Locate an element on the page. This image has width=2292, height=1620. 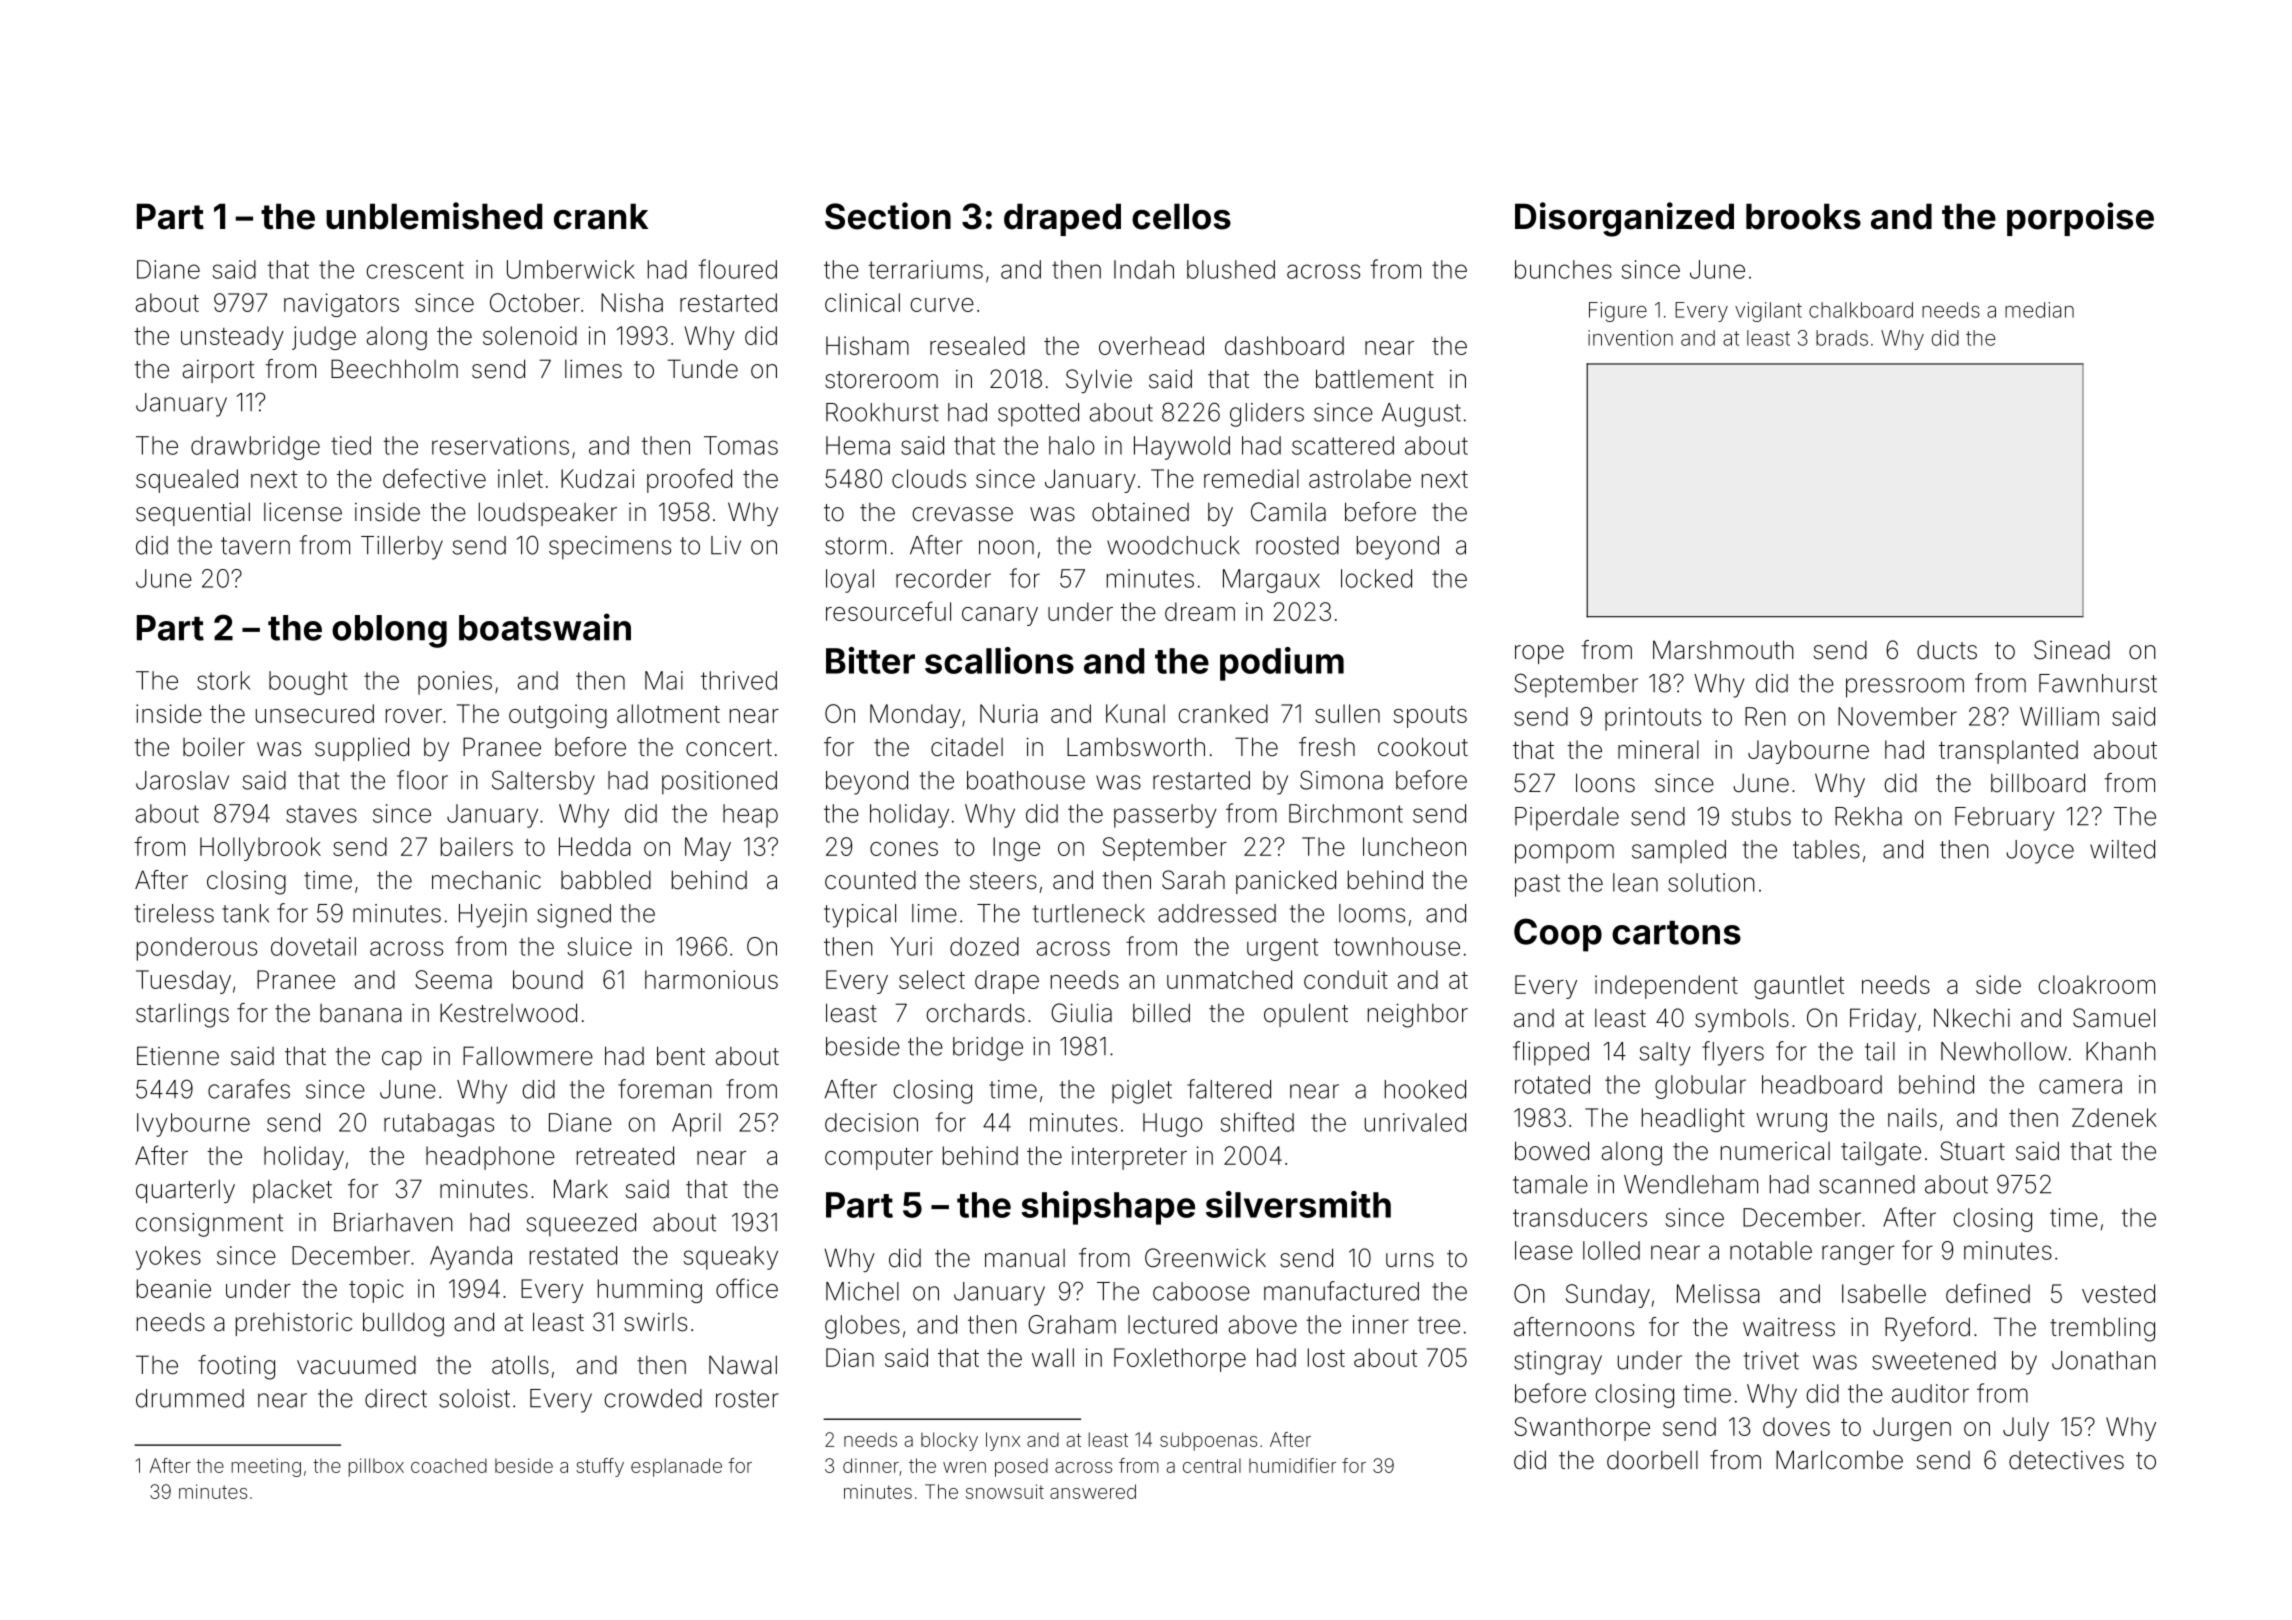
piglet is located at coordinates (1142, 1092).
